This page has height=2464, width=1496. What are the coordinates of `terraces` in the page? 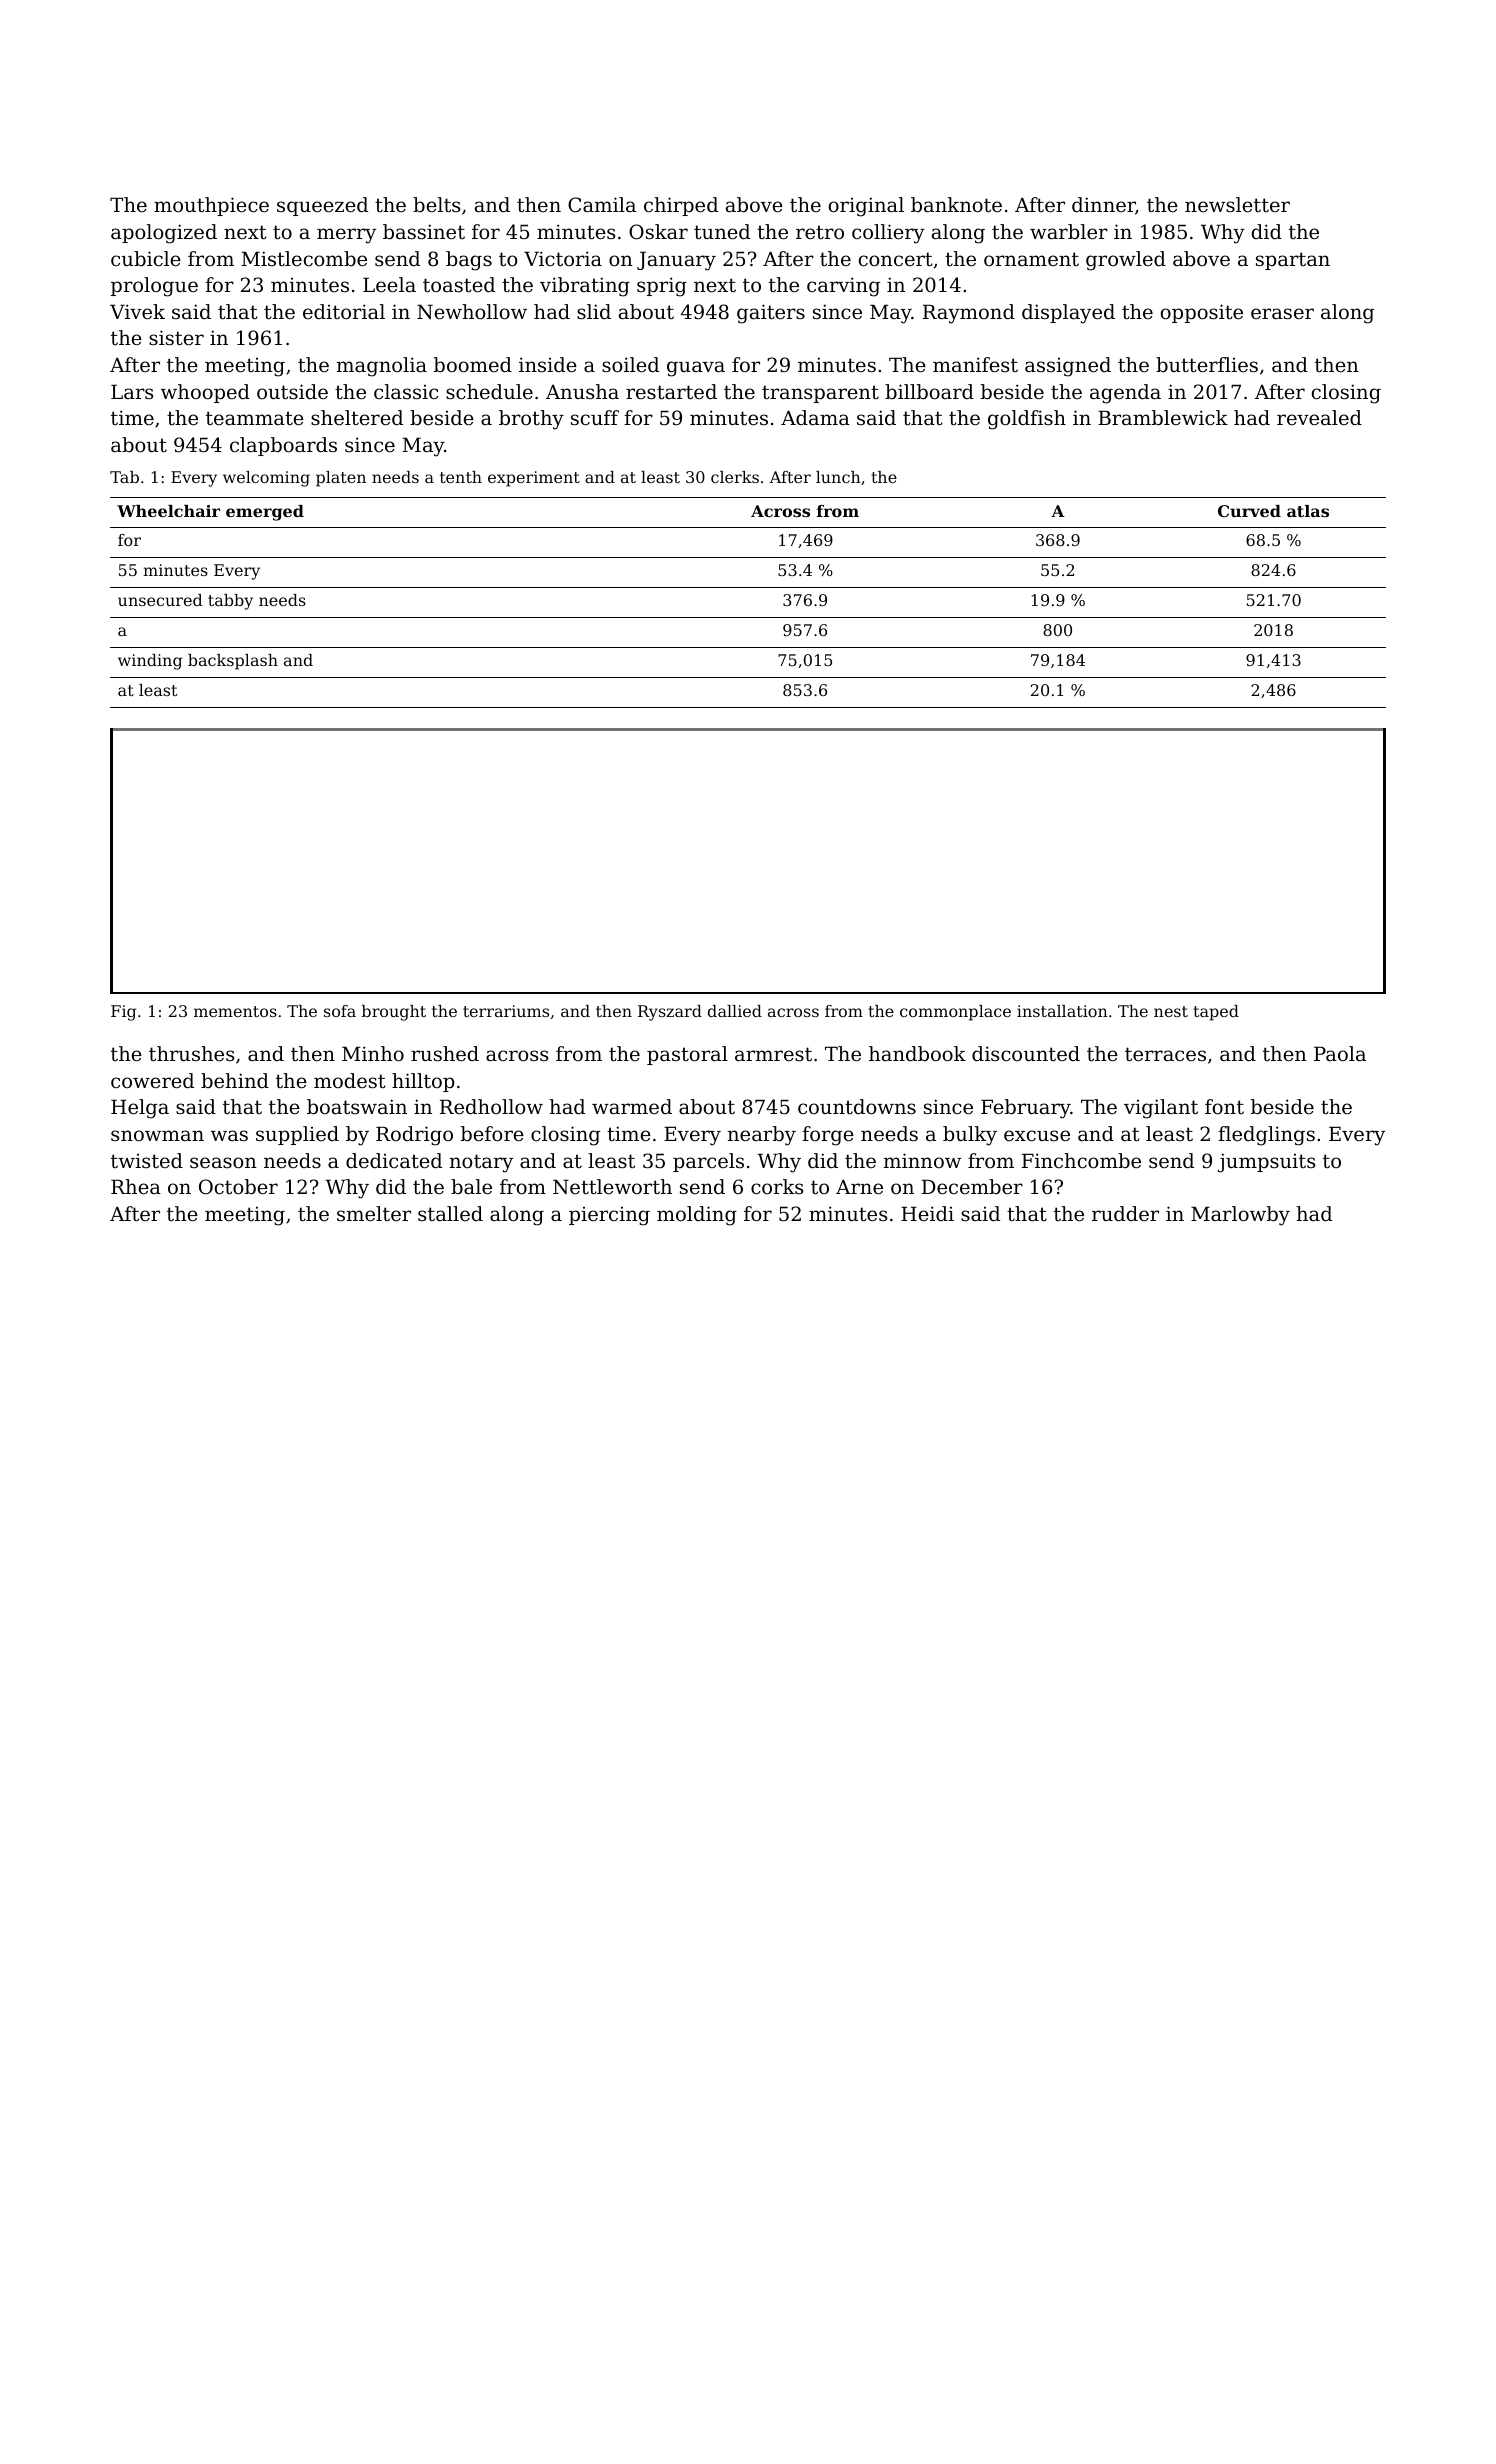 It's located at (1165, 1054).
